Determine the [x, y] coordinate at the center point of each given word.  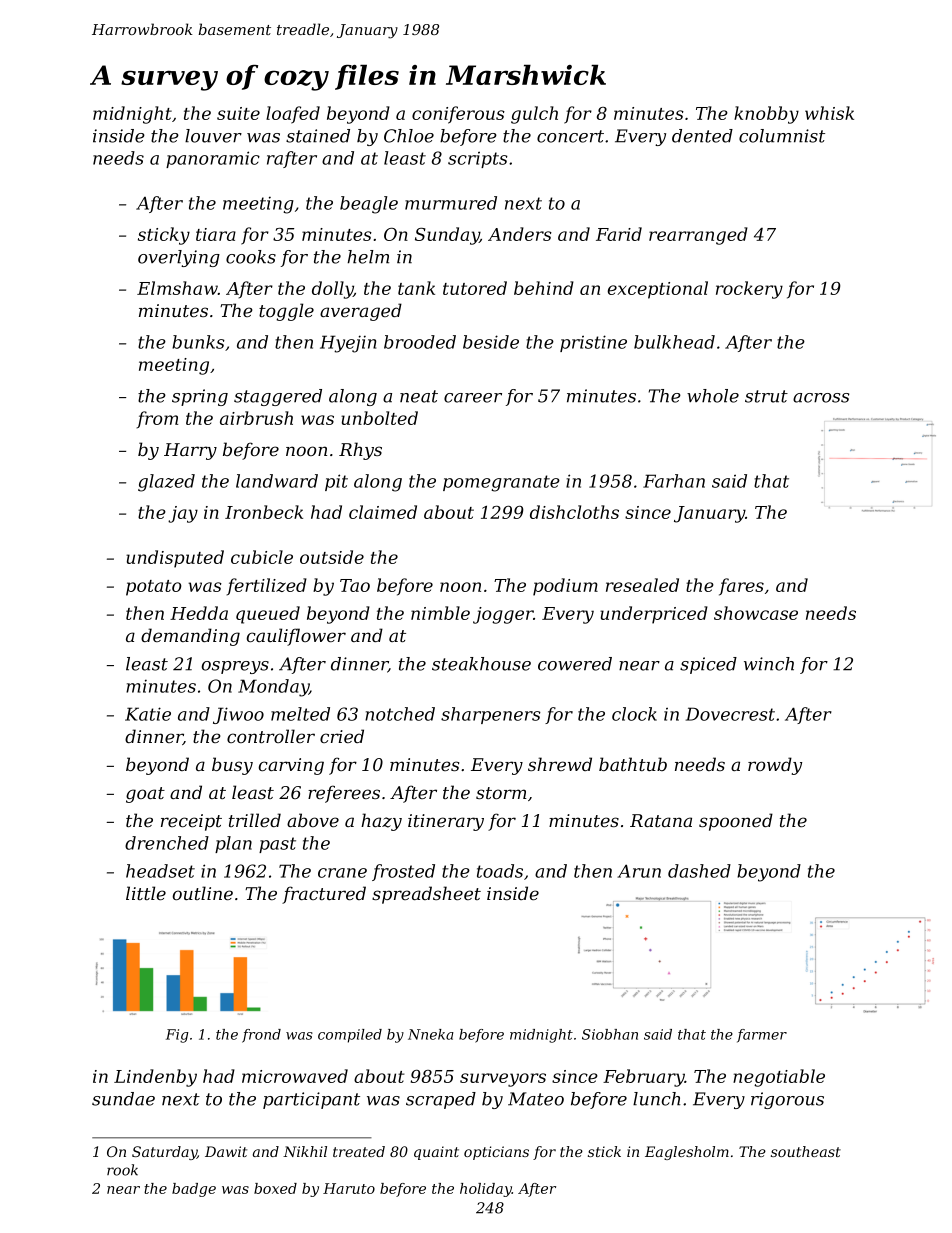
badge [194, 1190]
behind [544, 288]
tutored [475, 288]
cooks [251, 257]
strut [766, 396]
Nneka [431, 1034]
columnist [782, 136]
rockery [749, 290]
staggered [278, 397]
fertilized [267, 587]
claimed [383, 512]
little [146, 893]
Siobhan [610, 1034]
